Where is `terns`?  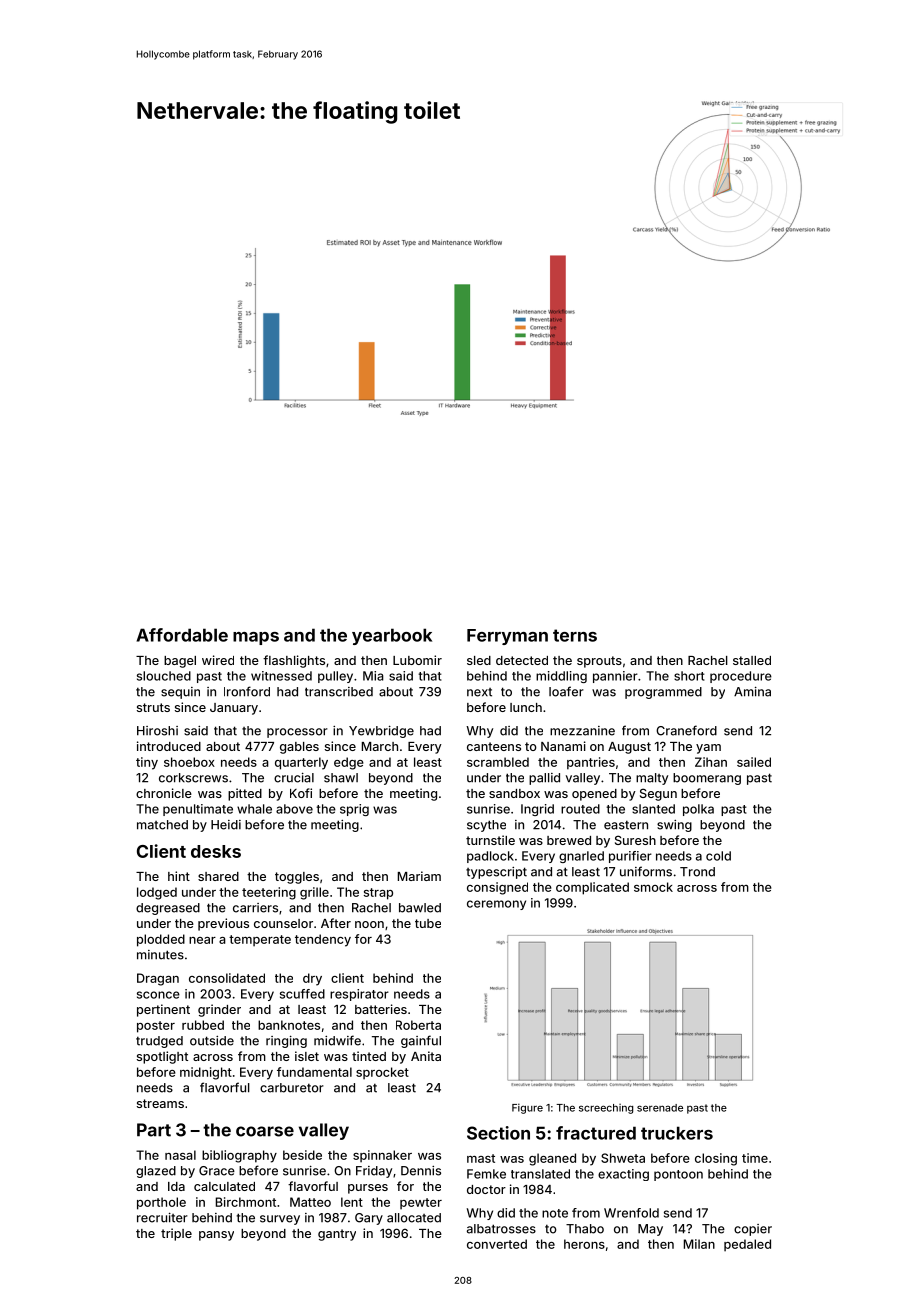
terns is located at coordinates (575, 635).
